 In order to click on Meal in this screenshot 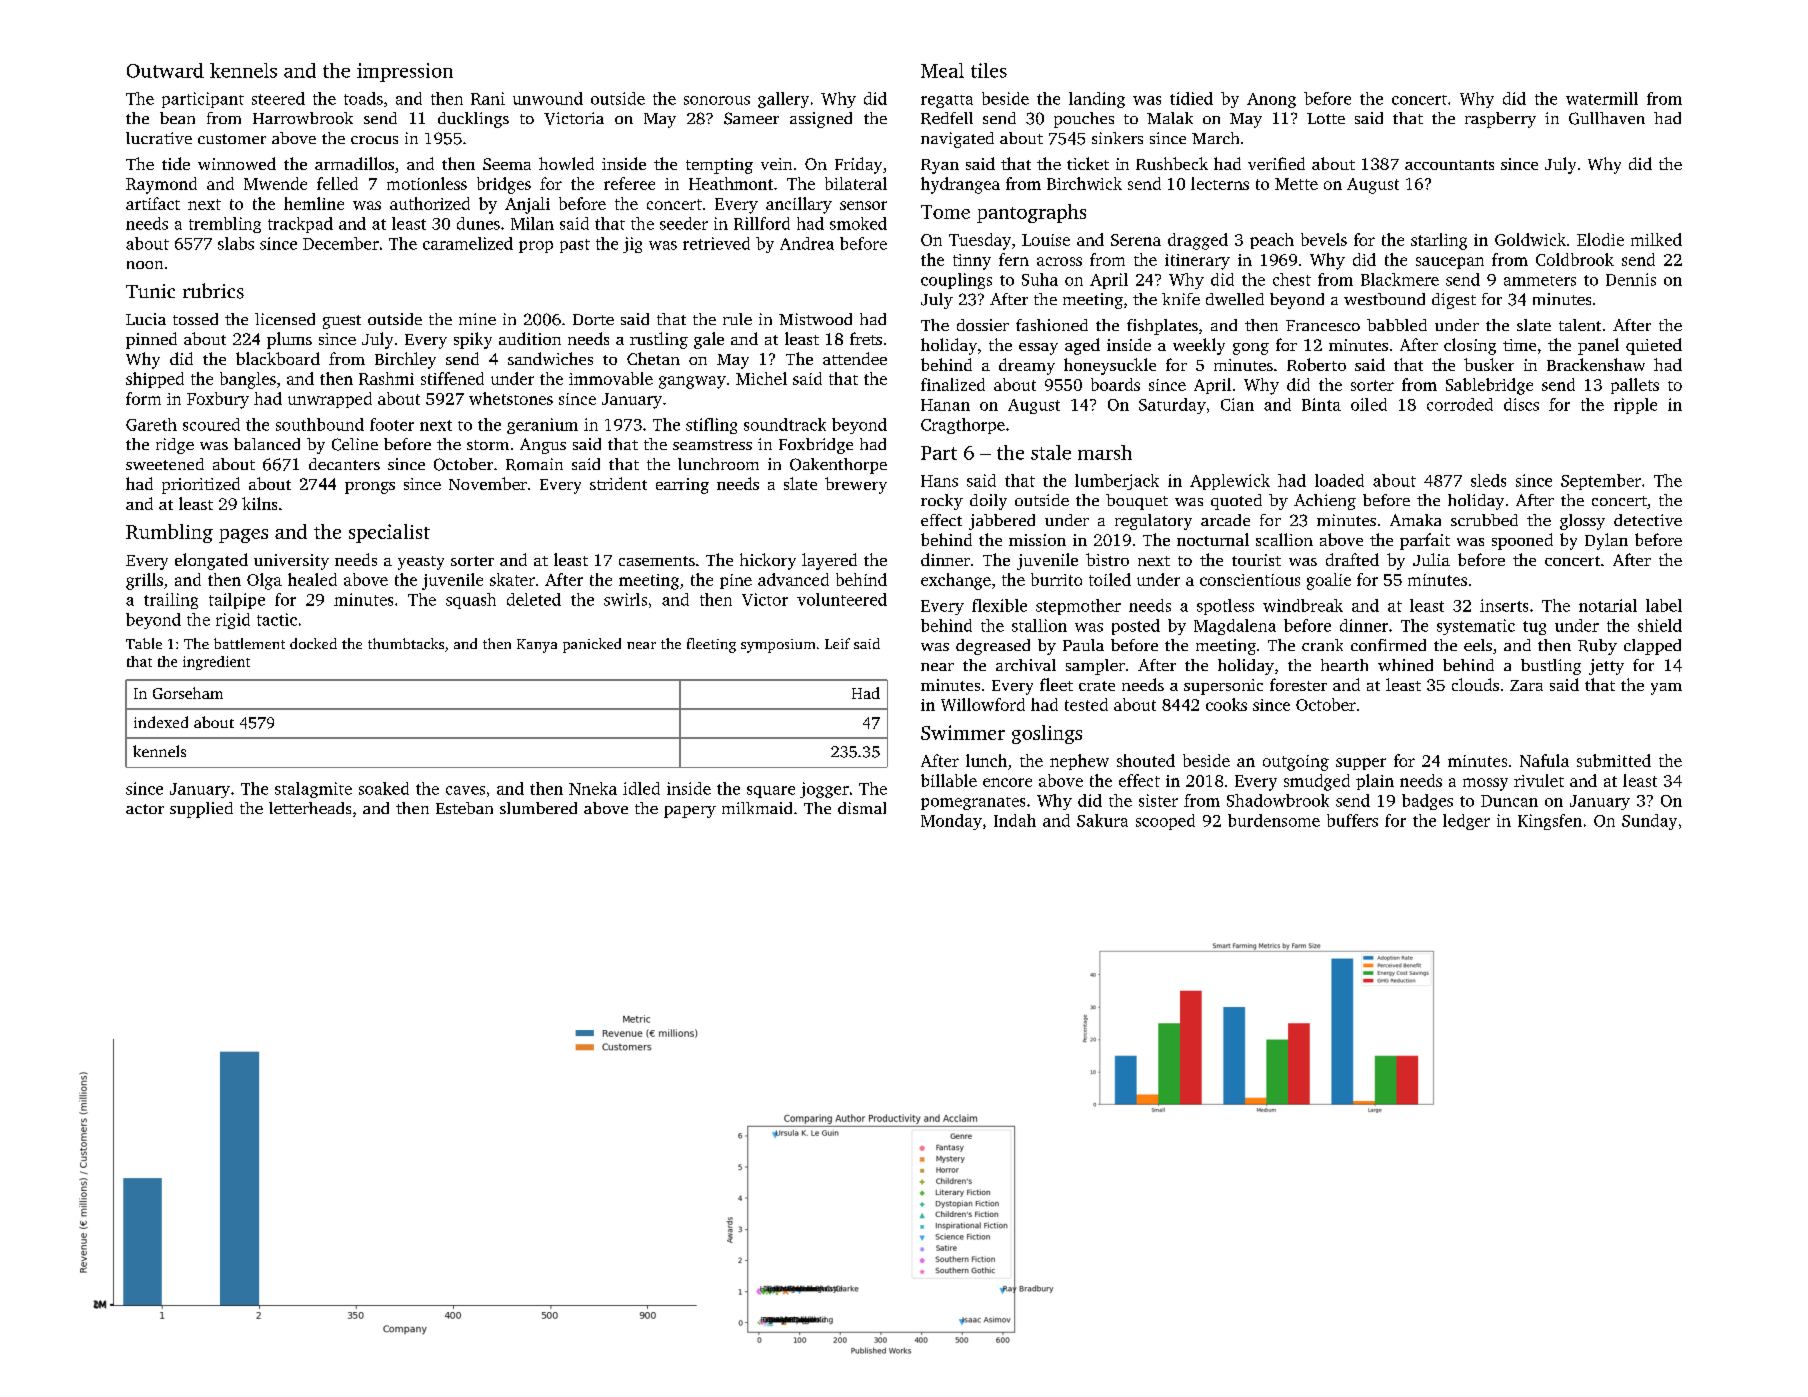, I will do `click(942, 70)`.
